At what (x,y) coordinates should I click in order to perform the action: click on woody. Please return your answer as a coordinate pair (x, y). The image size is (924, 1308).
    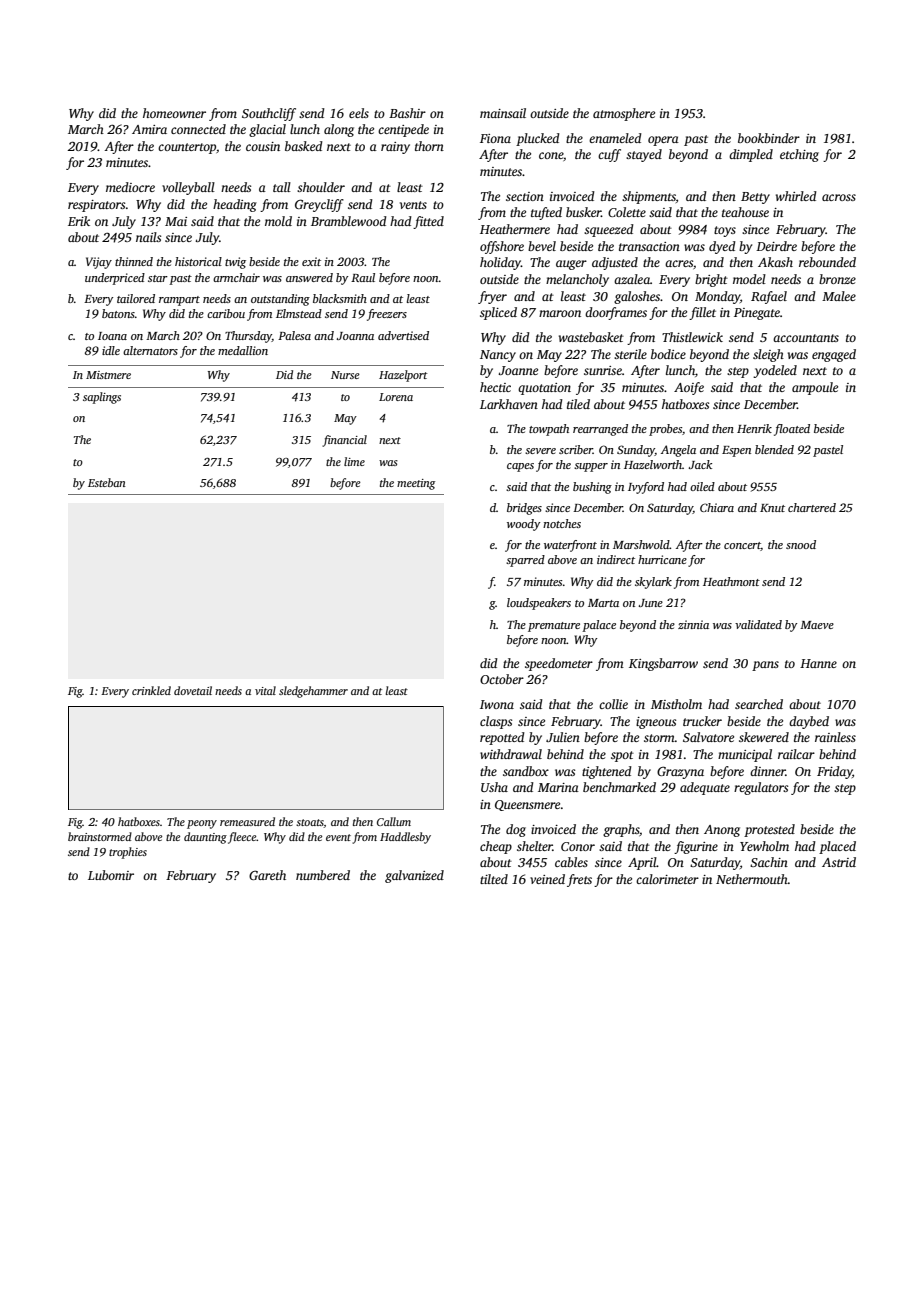
    Looking at the image, I should click on (523, 525).
